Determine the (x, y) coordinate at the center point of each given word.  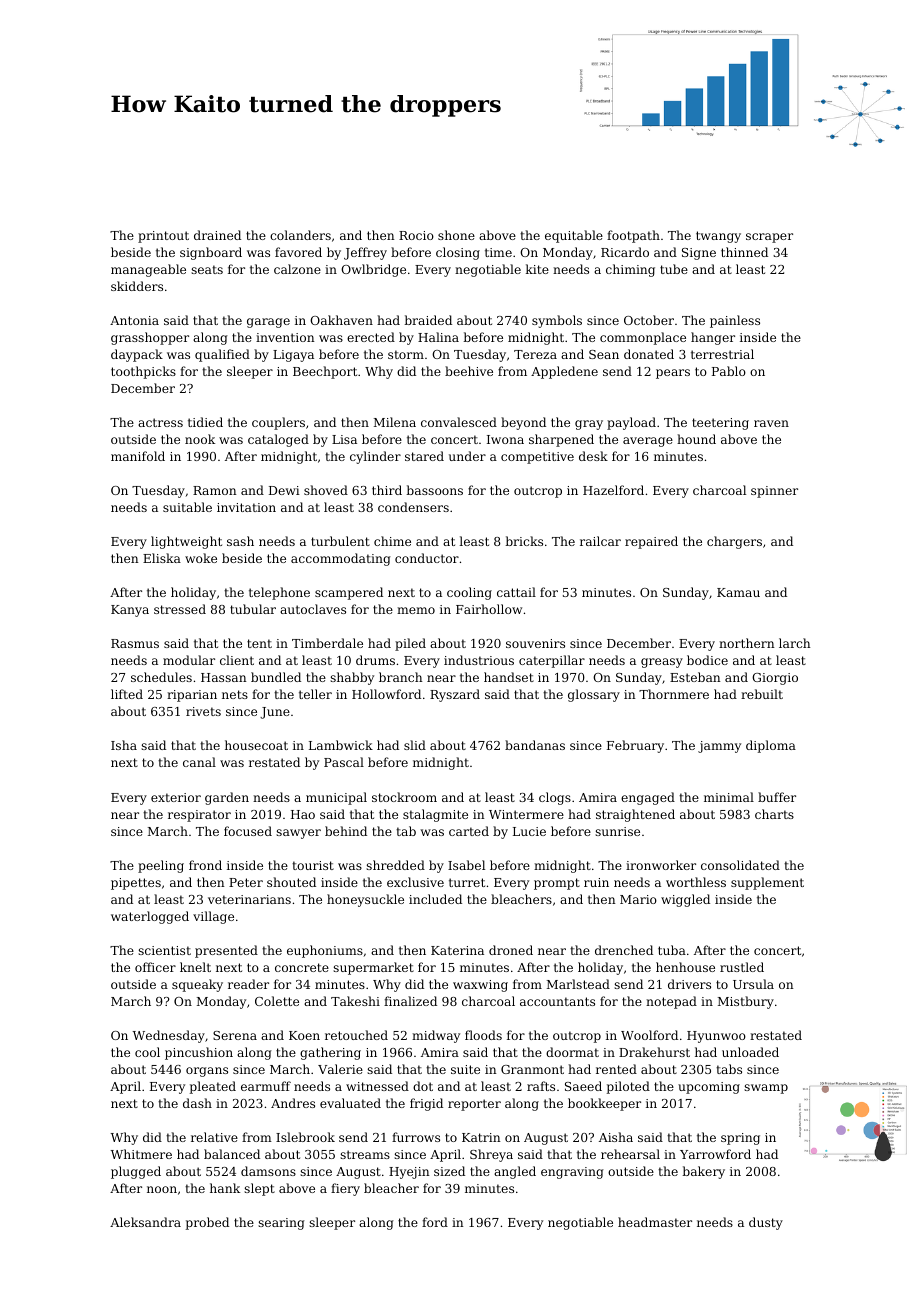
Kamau (738, 592)
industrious (479, 660)
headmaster (655, 1222)
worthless (696, 882)
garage (268, 323)
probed (207, 1223)
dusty (766, 1223)
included (435, 899)
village (213, 917)
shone (456, 235)
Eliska (162, 558)
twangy (718, 237)
